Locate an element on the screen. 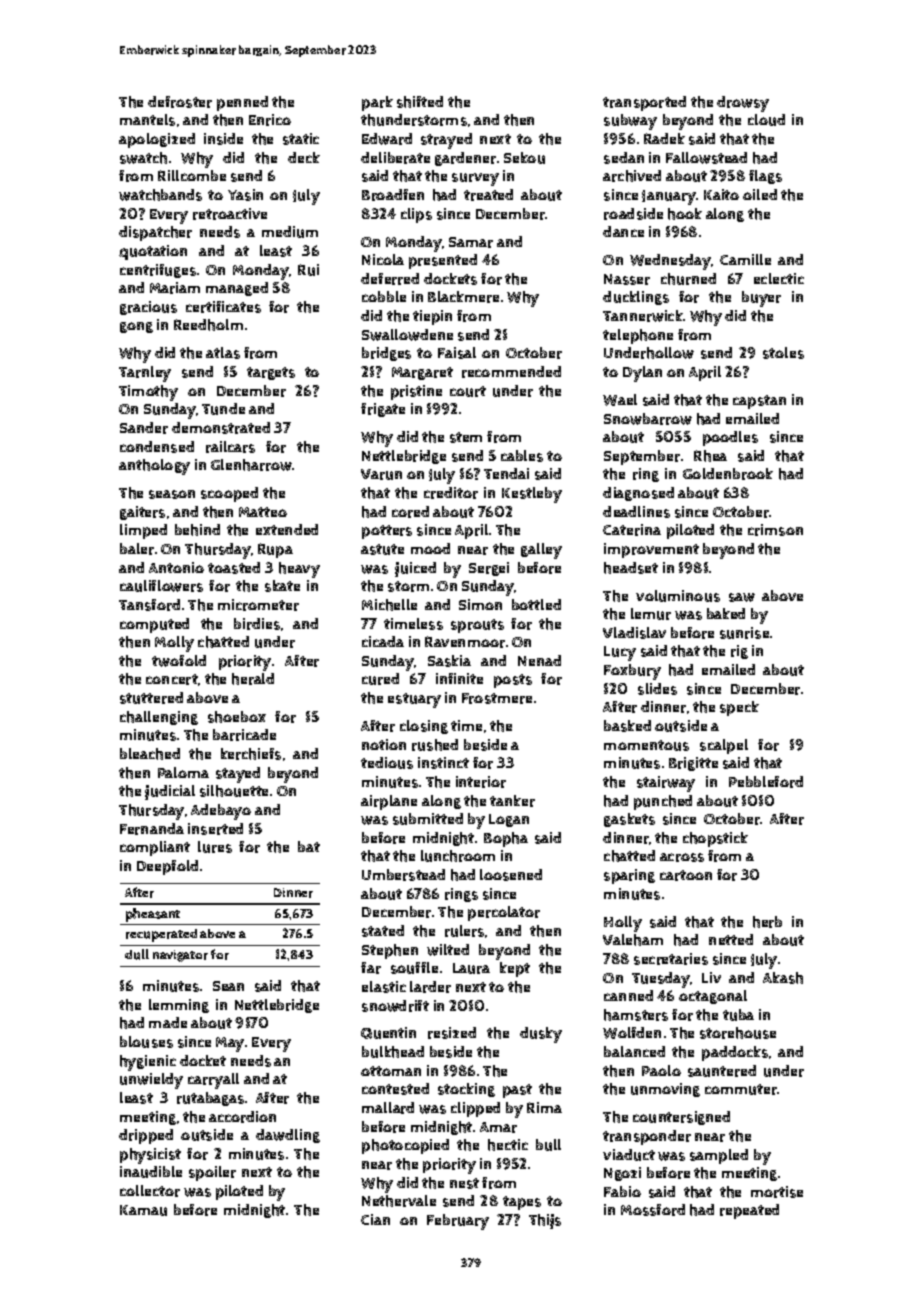 The image size is (924, 1308). churned is located at coordinates (688, 279).
